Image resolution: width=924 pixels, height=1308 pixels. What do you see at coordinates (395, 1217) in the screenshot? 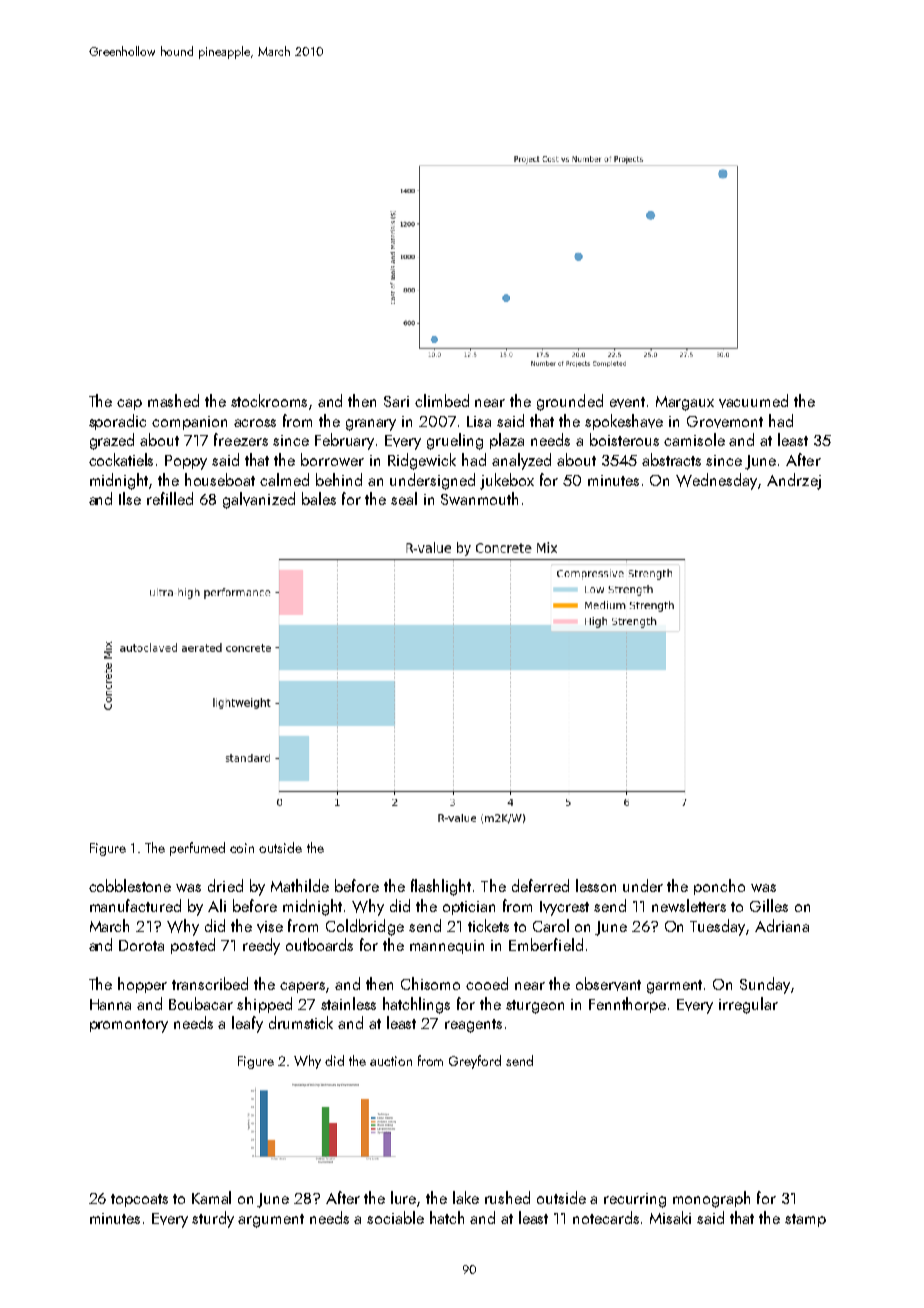
I see `sociable` at bounding box center [395, 1217].
